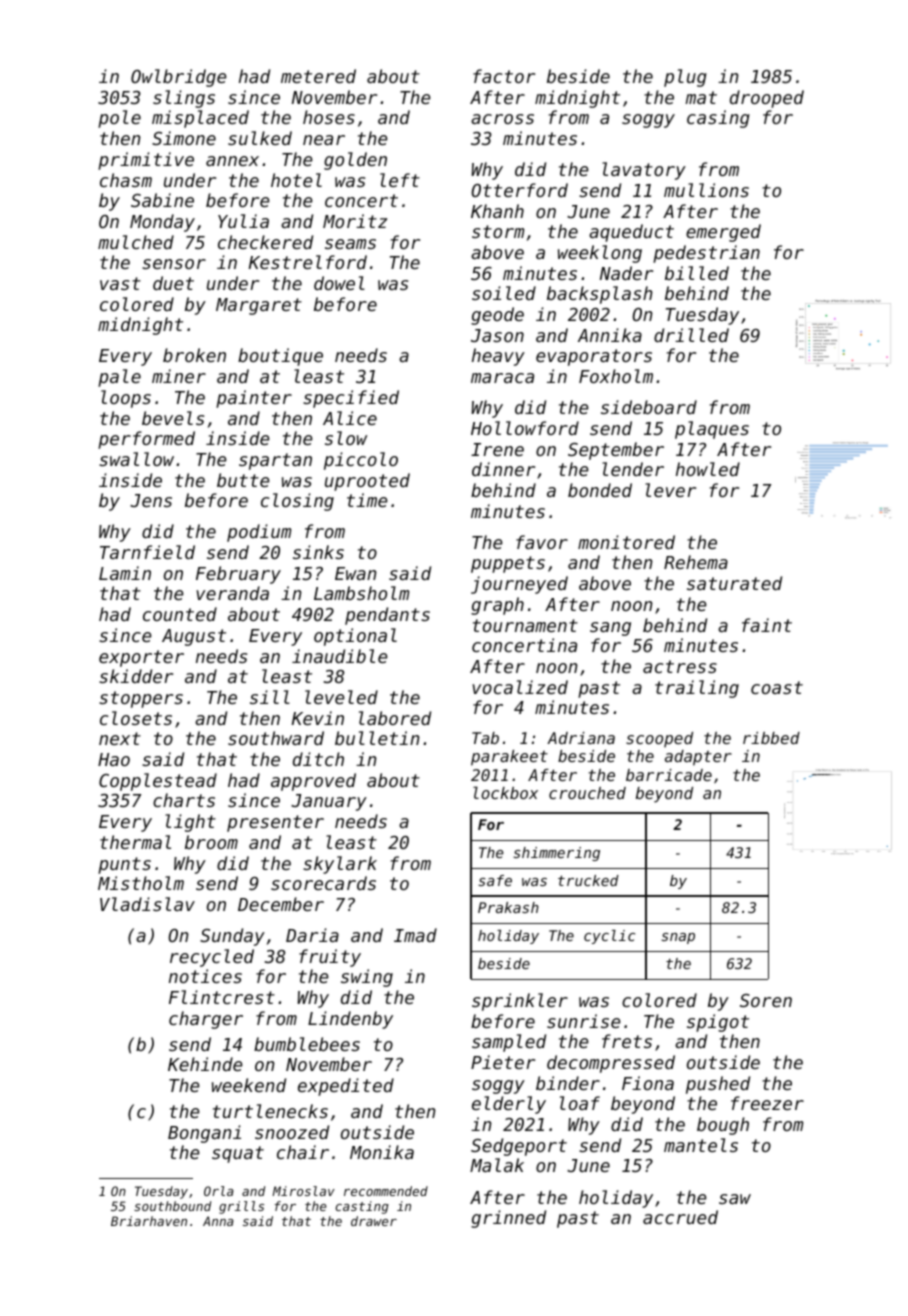 Image resolution: width=908 pixels, height=1316 pixels. I want to click on Hao, so click(114, 759).
